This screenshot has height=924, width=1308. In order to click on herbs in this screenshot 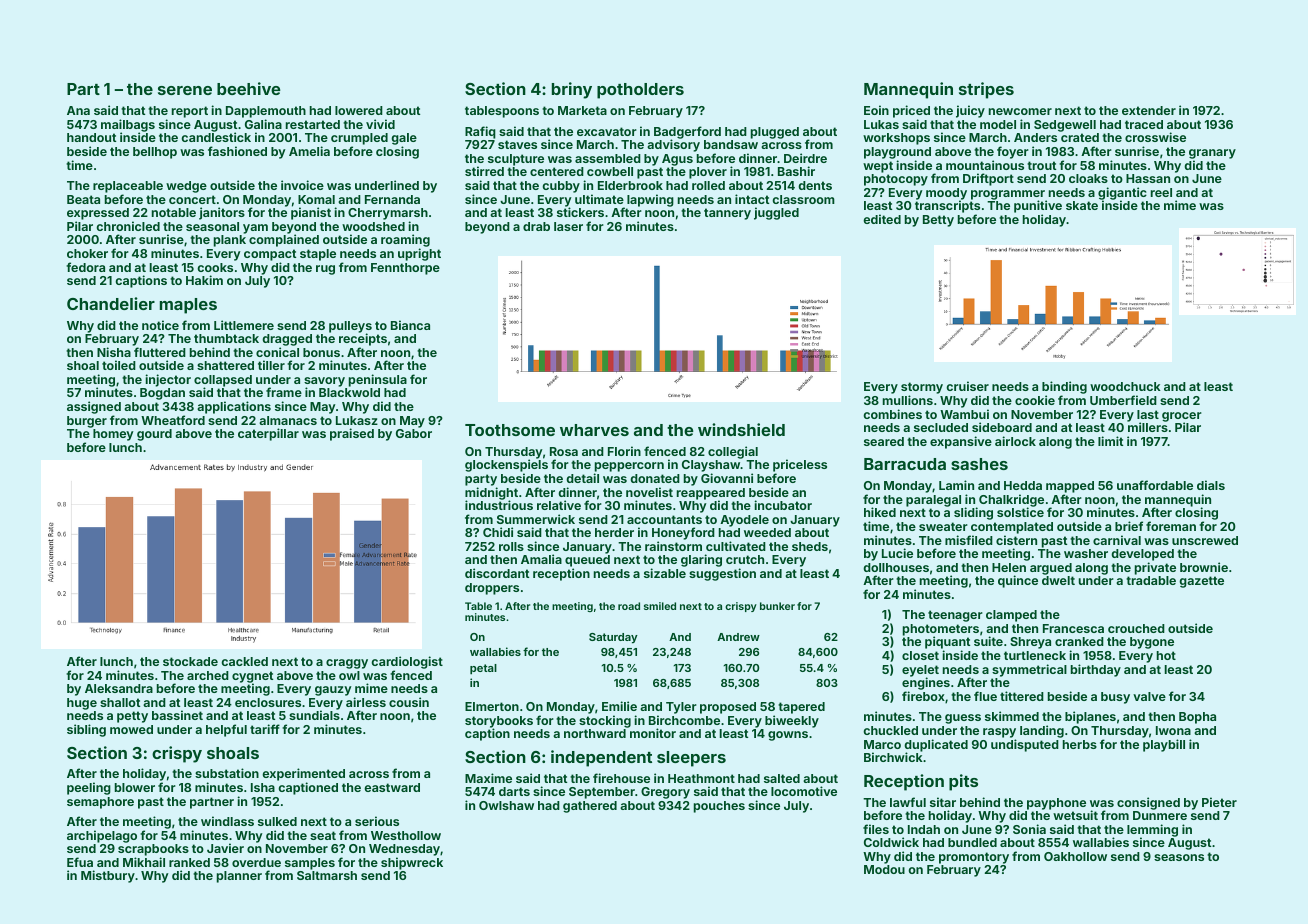, I will do `click(1080, 744)`.
